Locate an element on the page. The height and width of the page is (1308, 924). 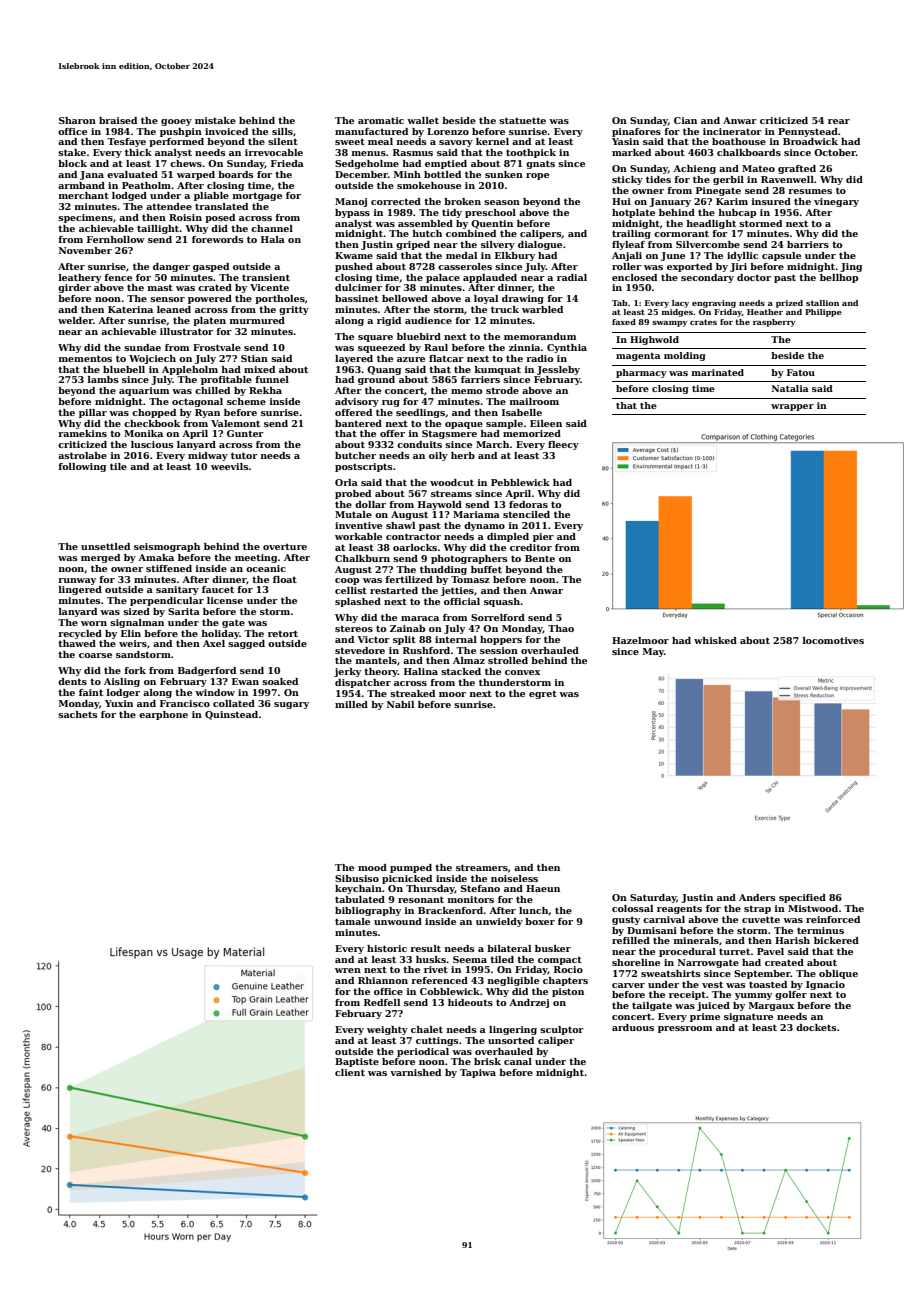
Thao is located at coordinates (561, 628).
